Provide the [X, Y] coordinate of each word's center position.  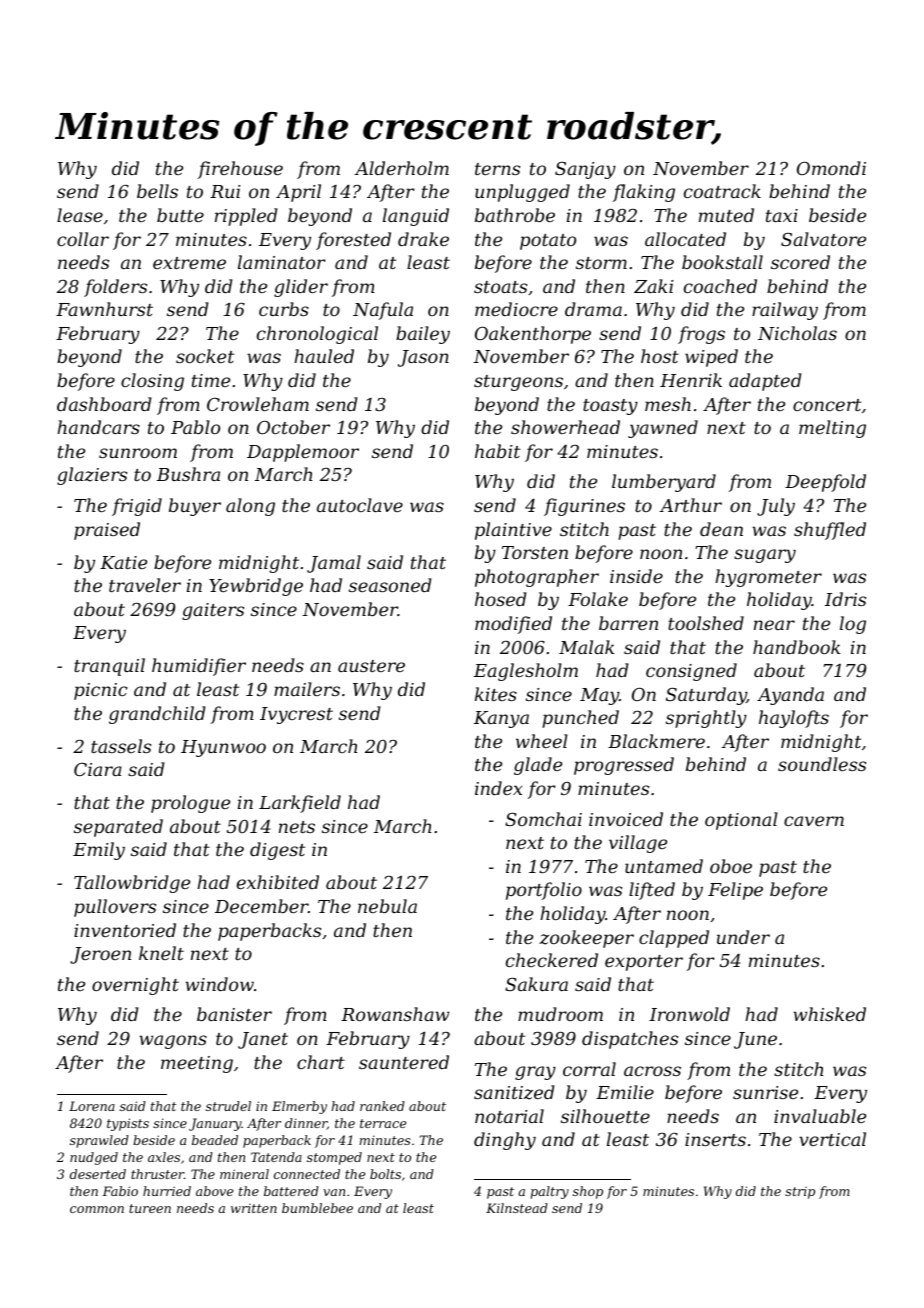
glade [538, 766]
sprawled [99, 1141]
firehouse [240, 170]
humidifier [199, 667]
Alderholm [402, 168]
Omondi [831, 168]
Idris [845, 599]
